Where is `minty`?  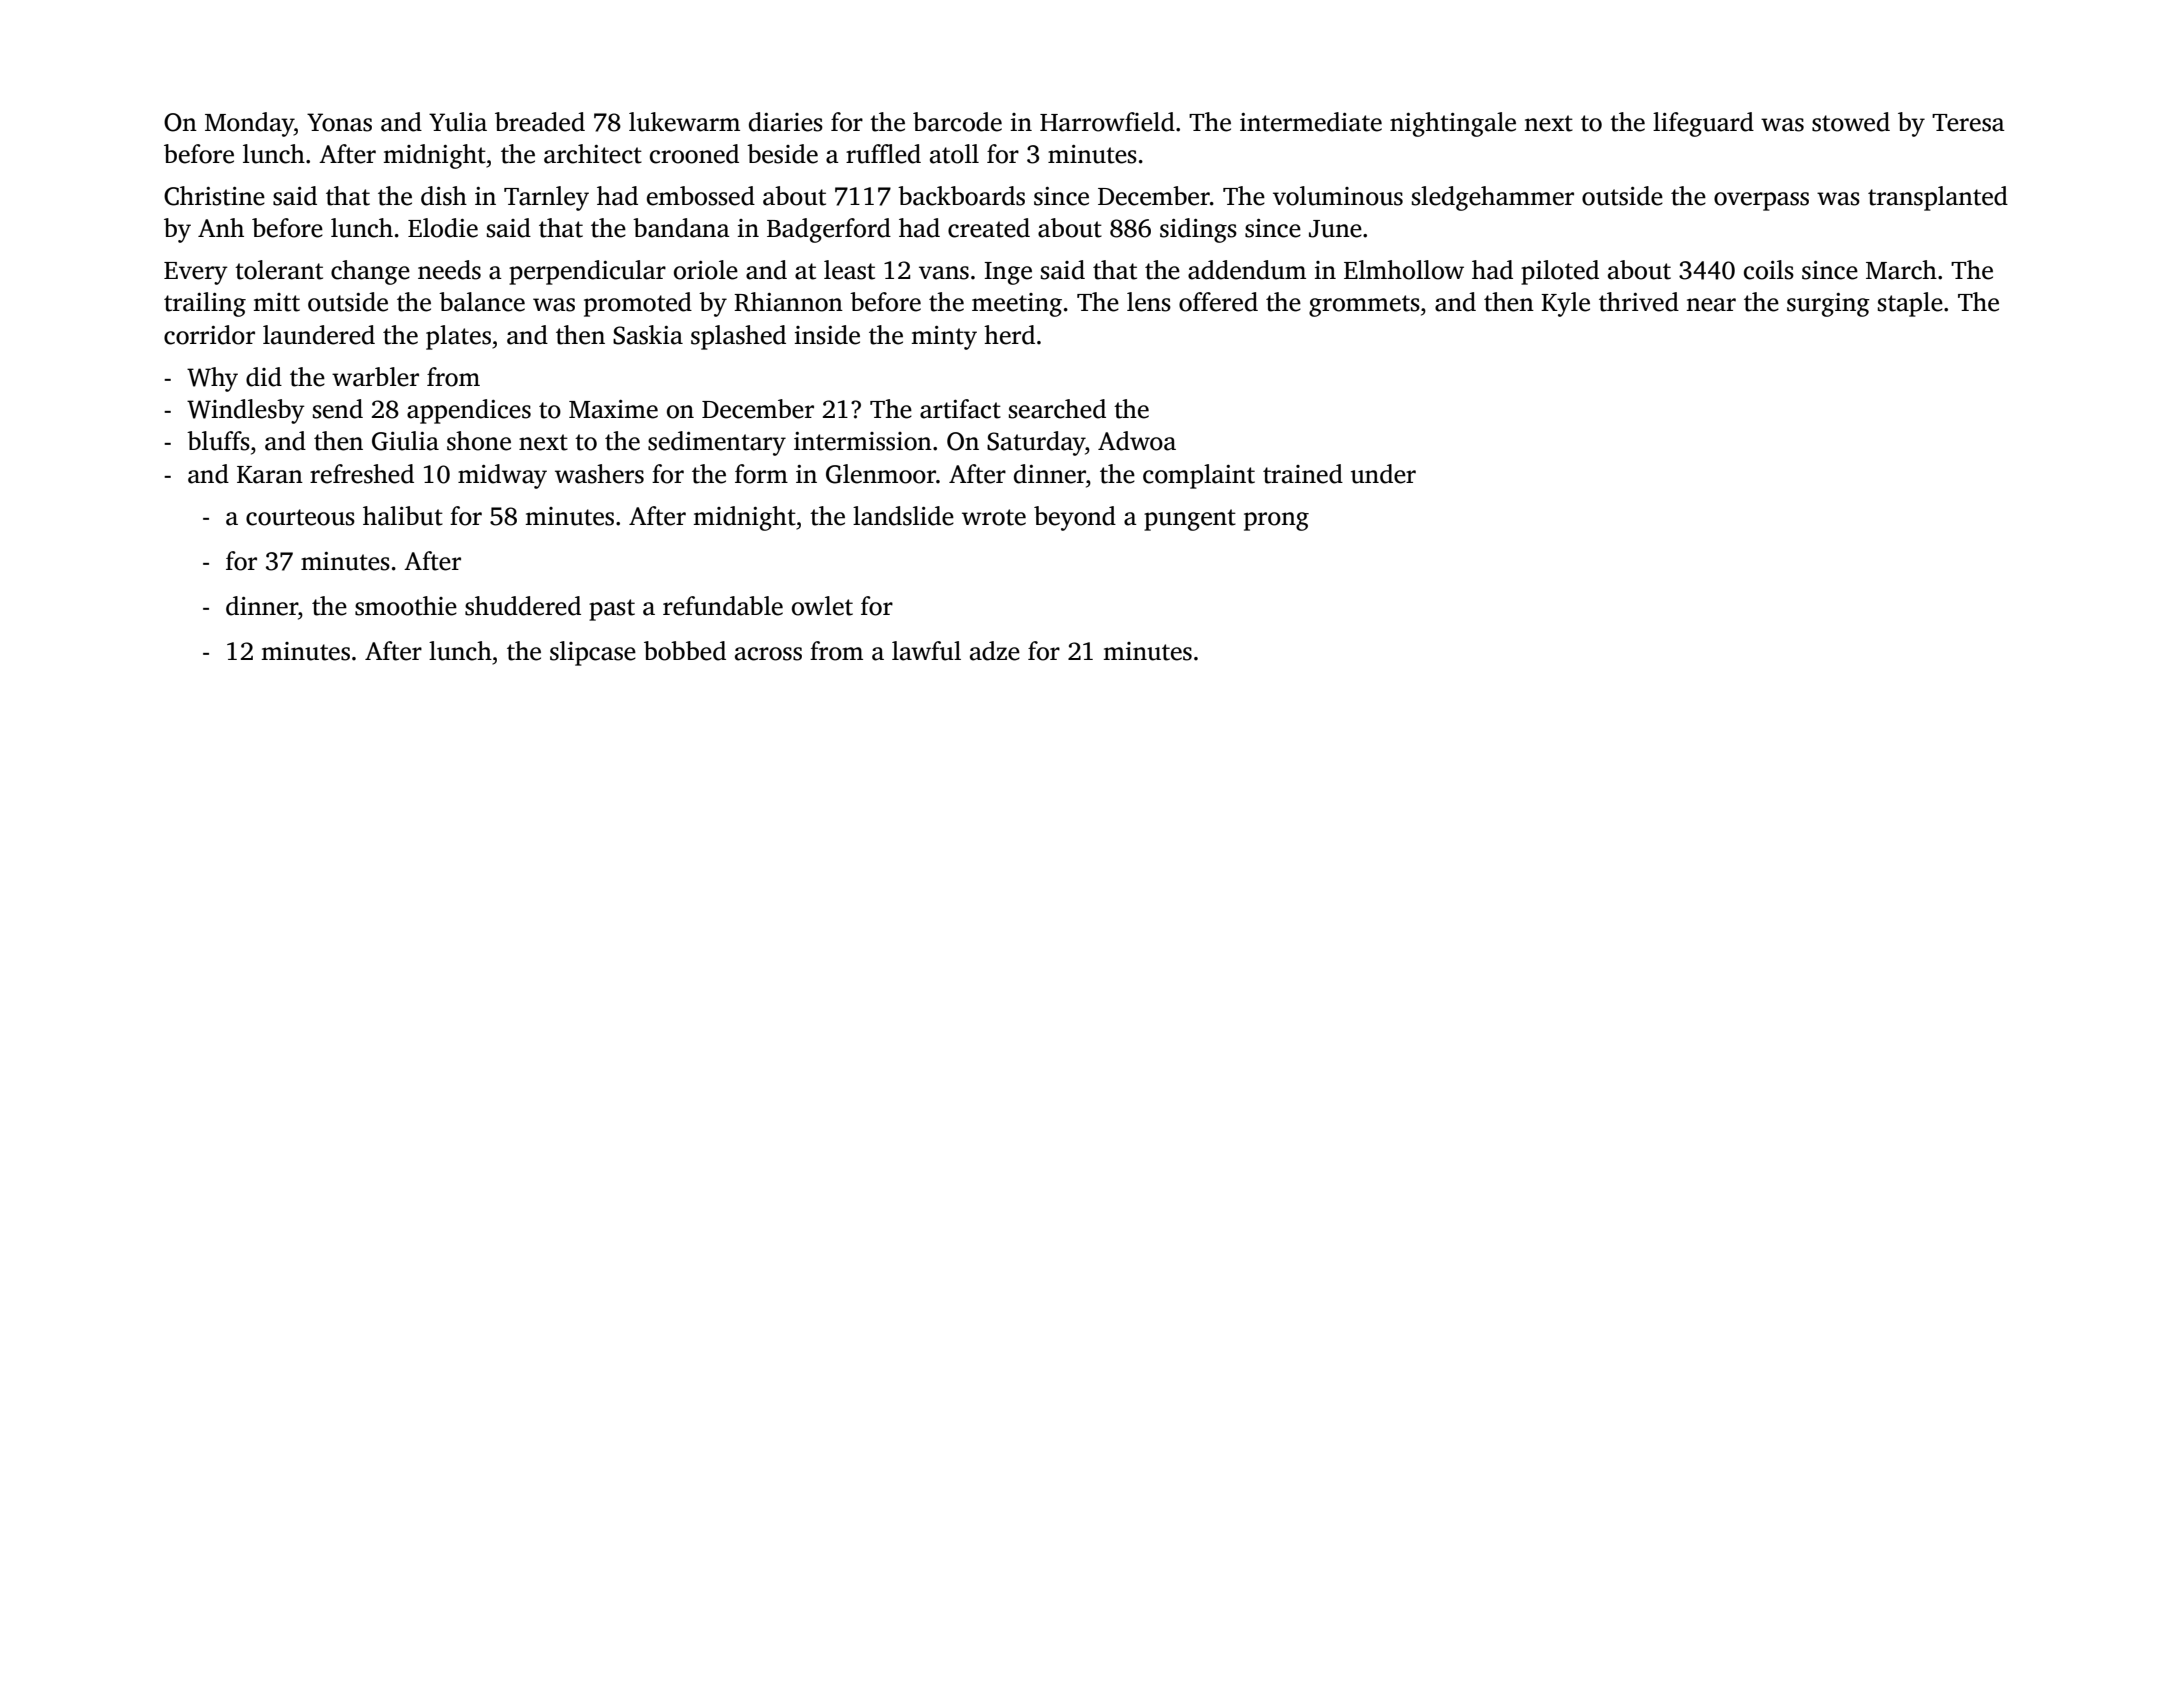
minty is located at coordinates (944, 338).
